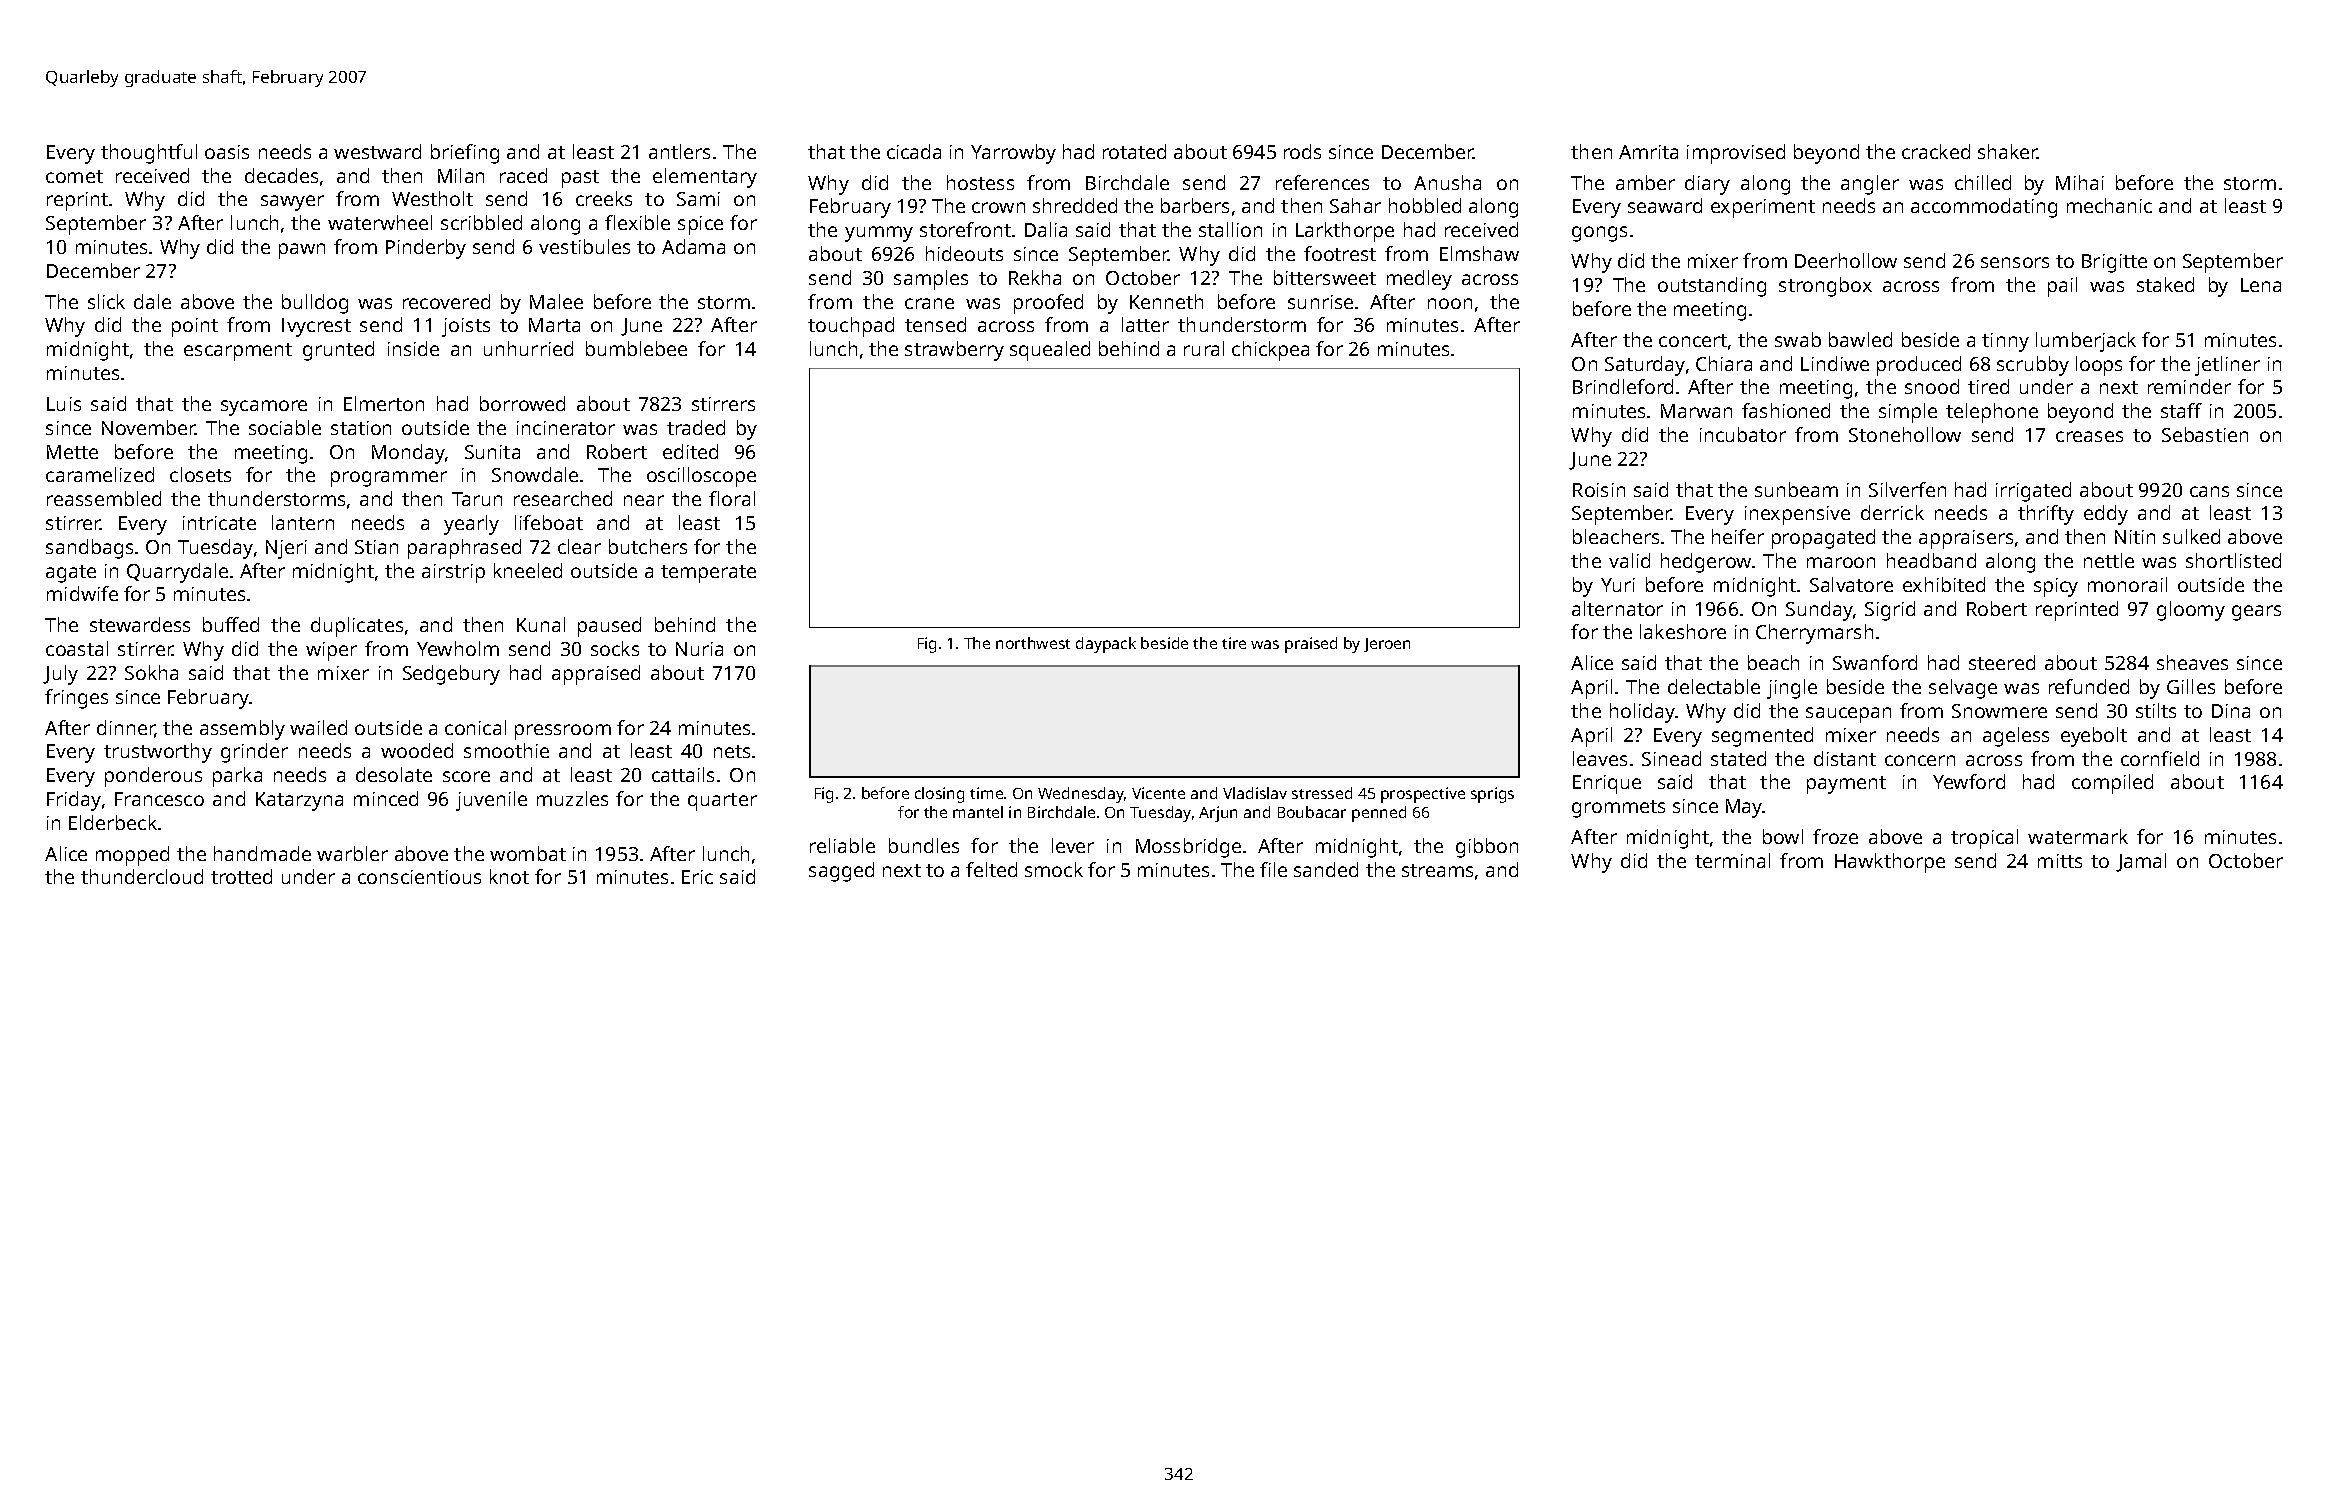  I want to click on antlers, so click(679, 151).
